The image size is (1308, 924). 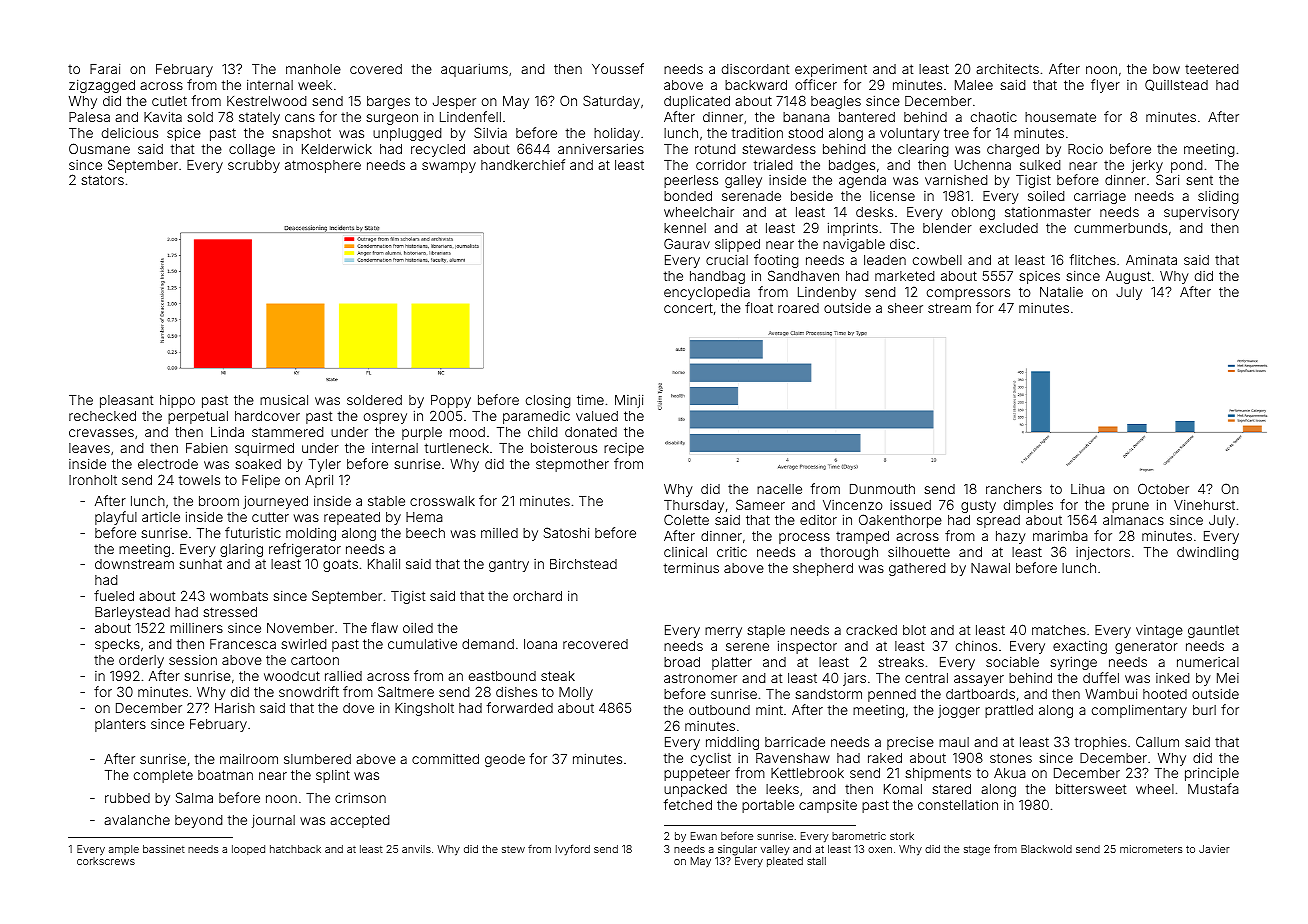 What do you see at coordinates (295, 849) in the screenshot?
I see `hatchback` at bounding box center [295, 849].
